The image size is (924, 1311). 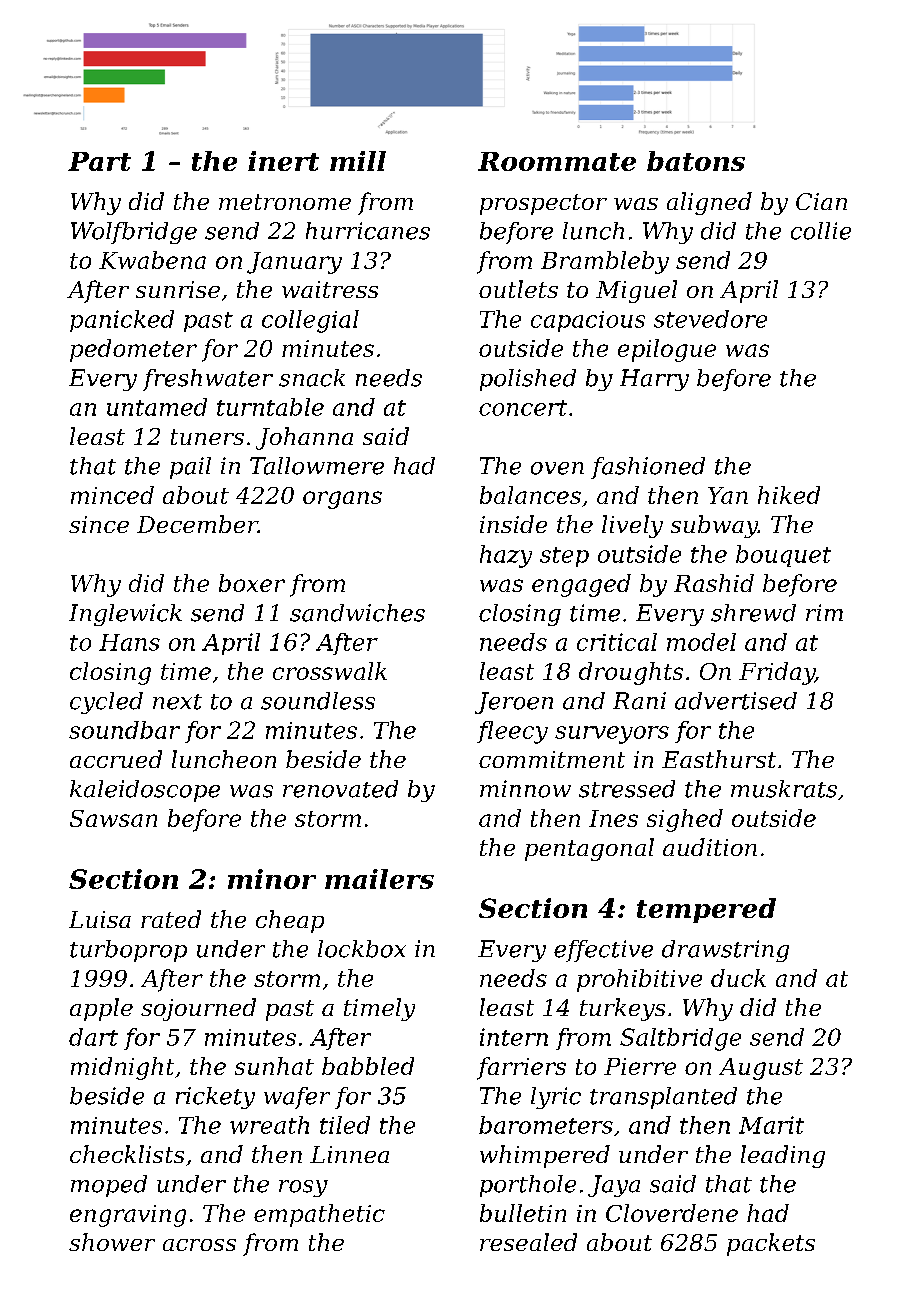 I want to click on rickety, so click(x=215, y=1098).
